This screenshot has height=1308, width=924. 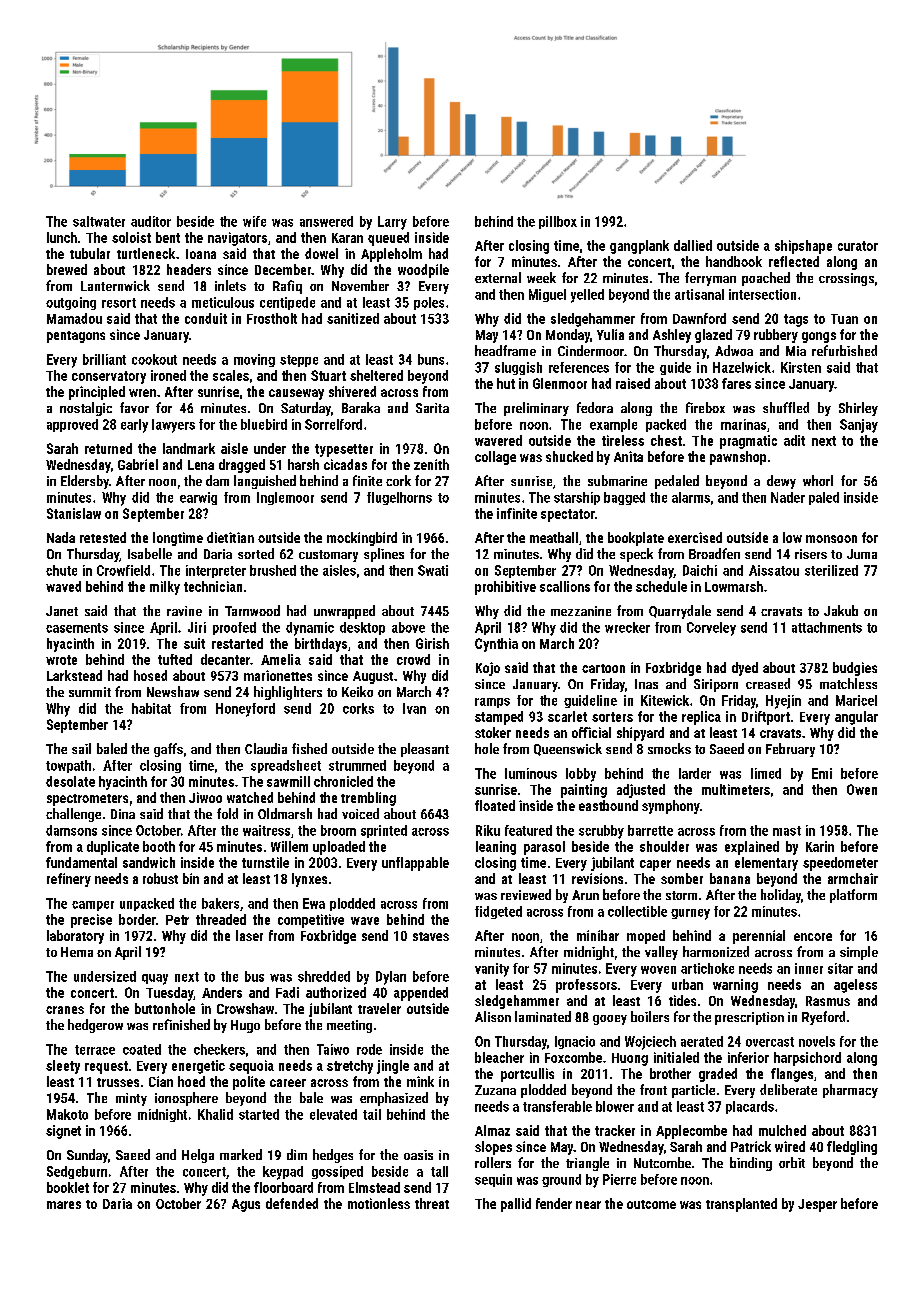 What do you see at coordinates (858, 246) in the screenshot?
I see `curator` at bounding box center [858, 246].
